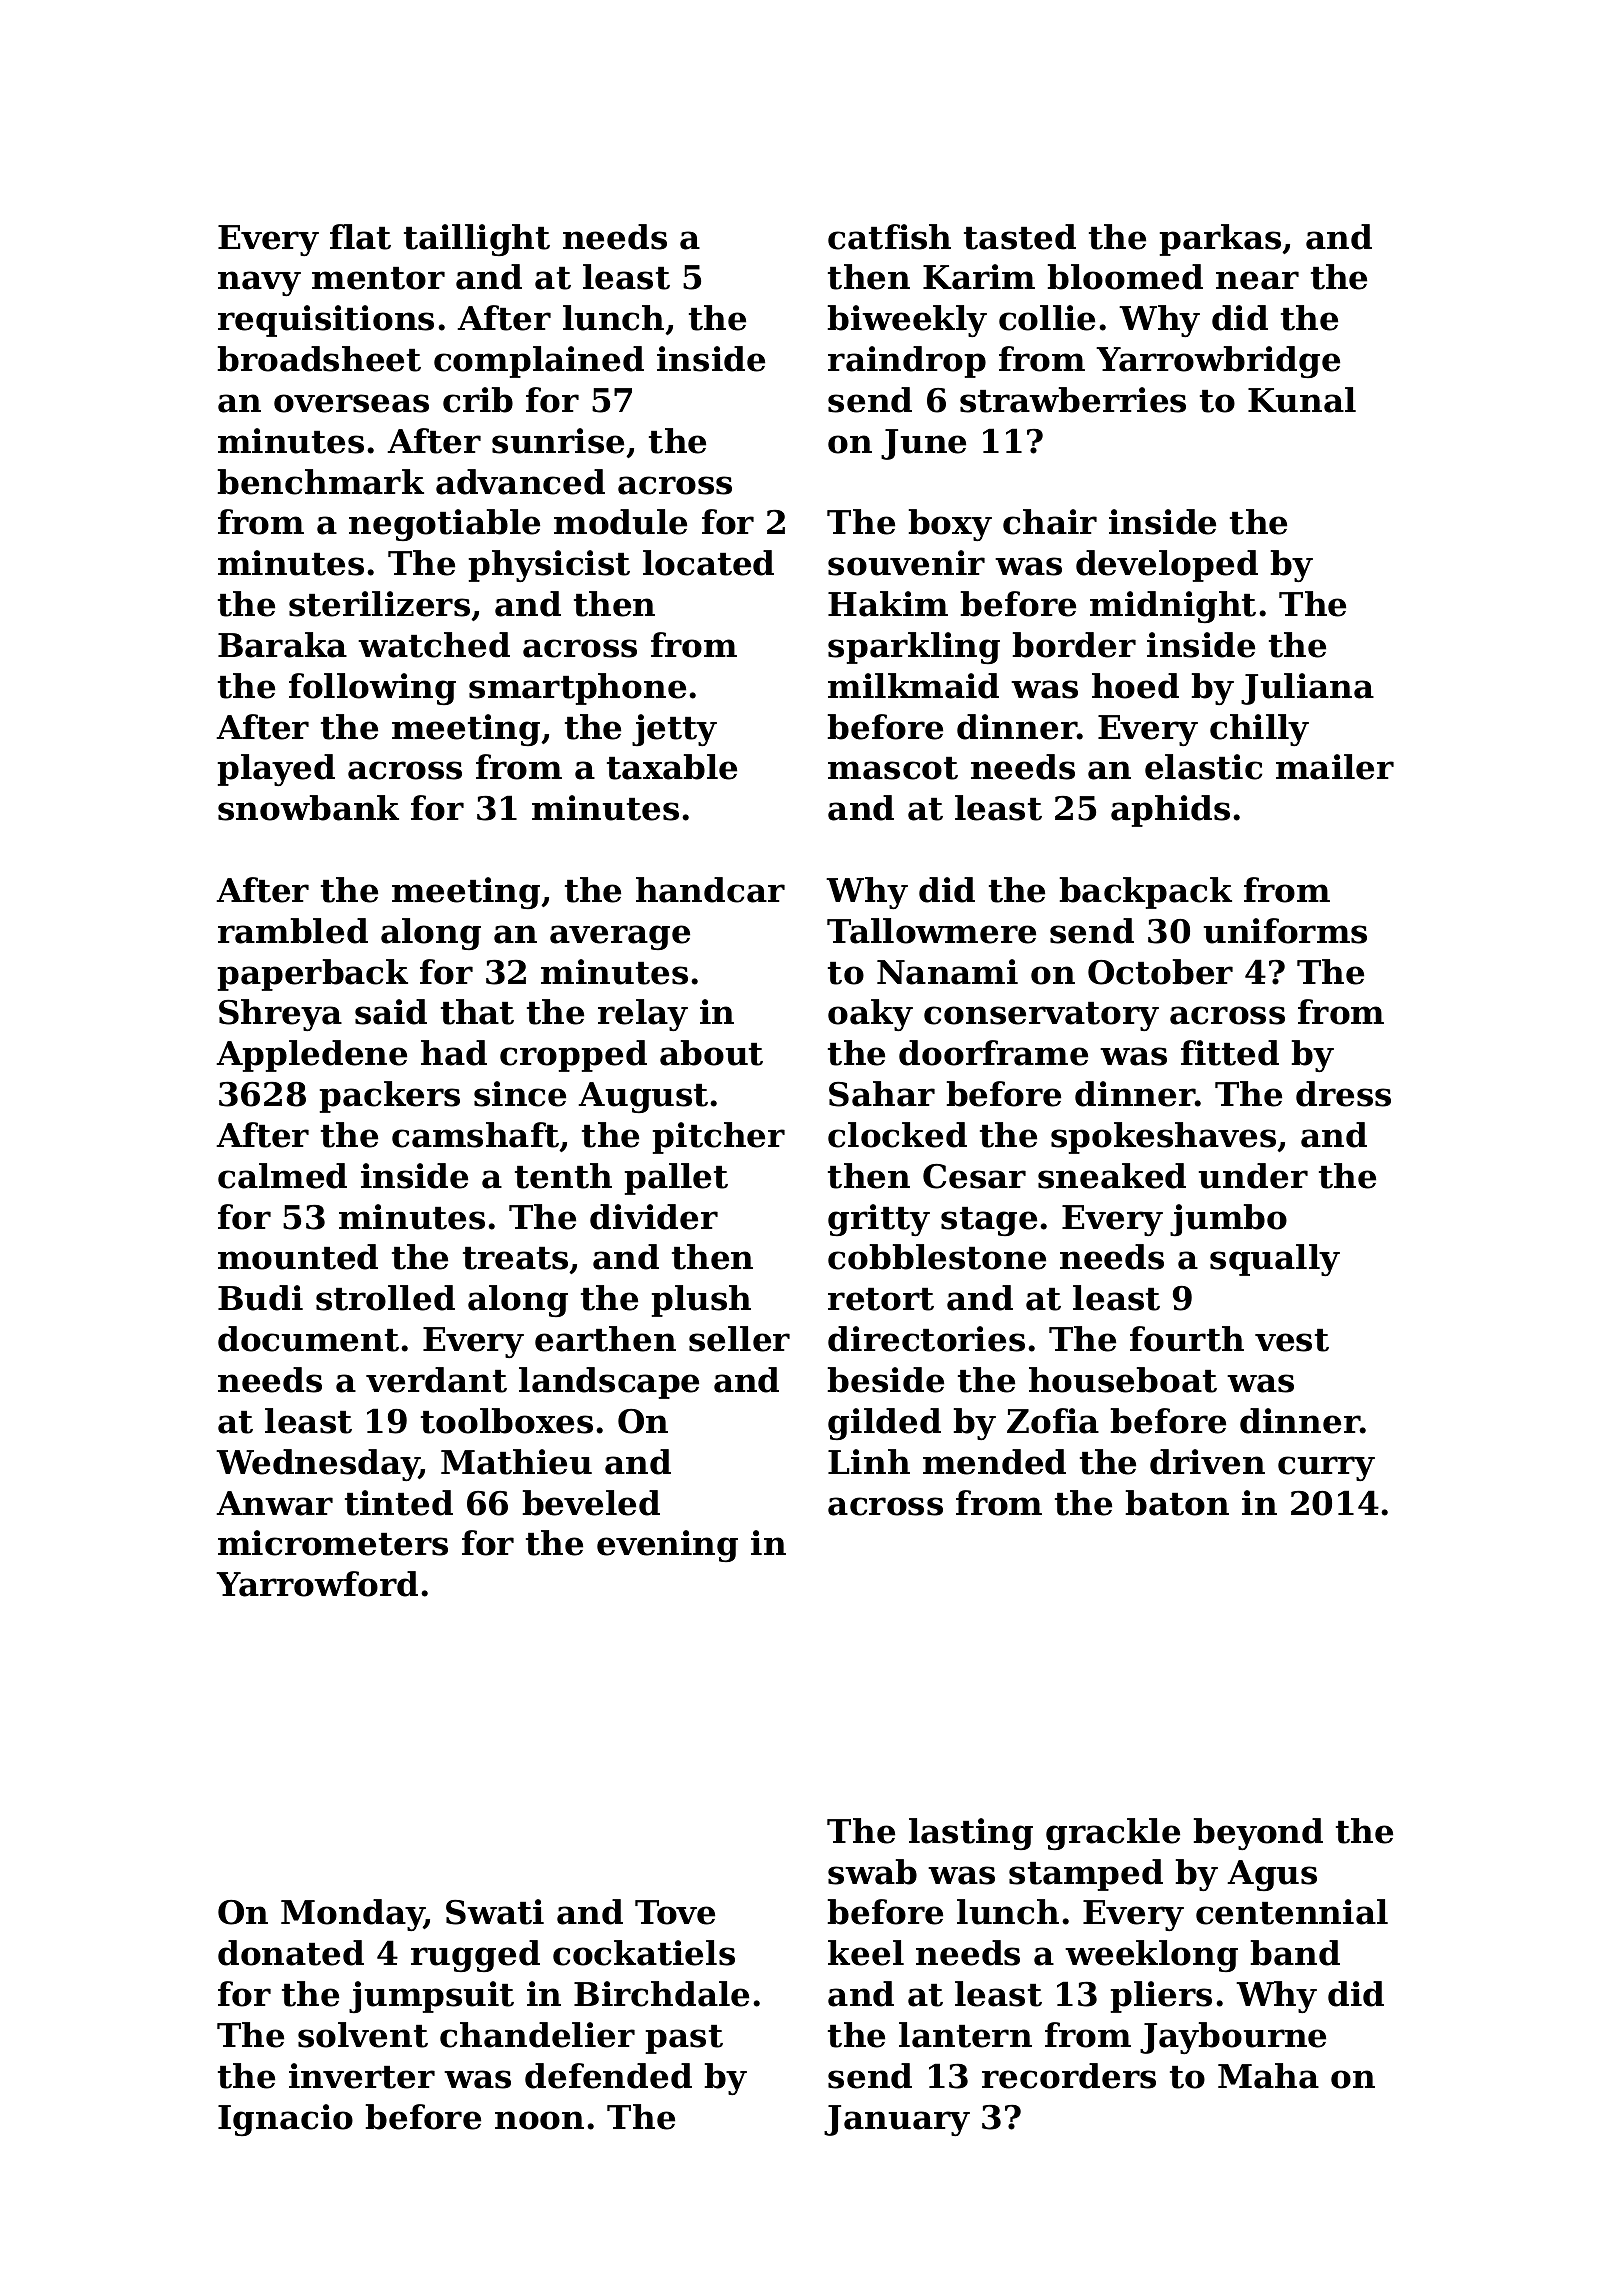 Image resolution: width=1620 pixels, height=2292 pixels. I want to click on catfish, so click(889, 237).
